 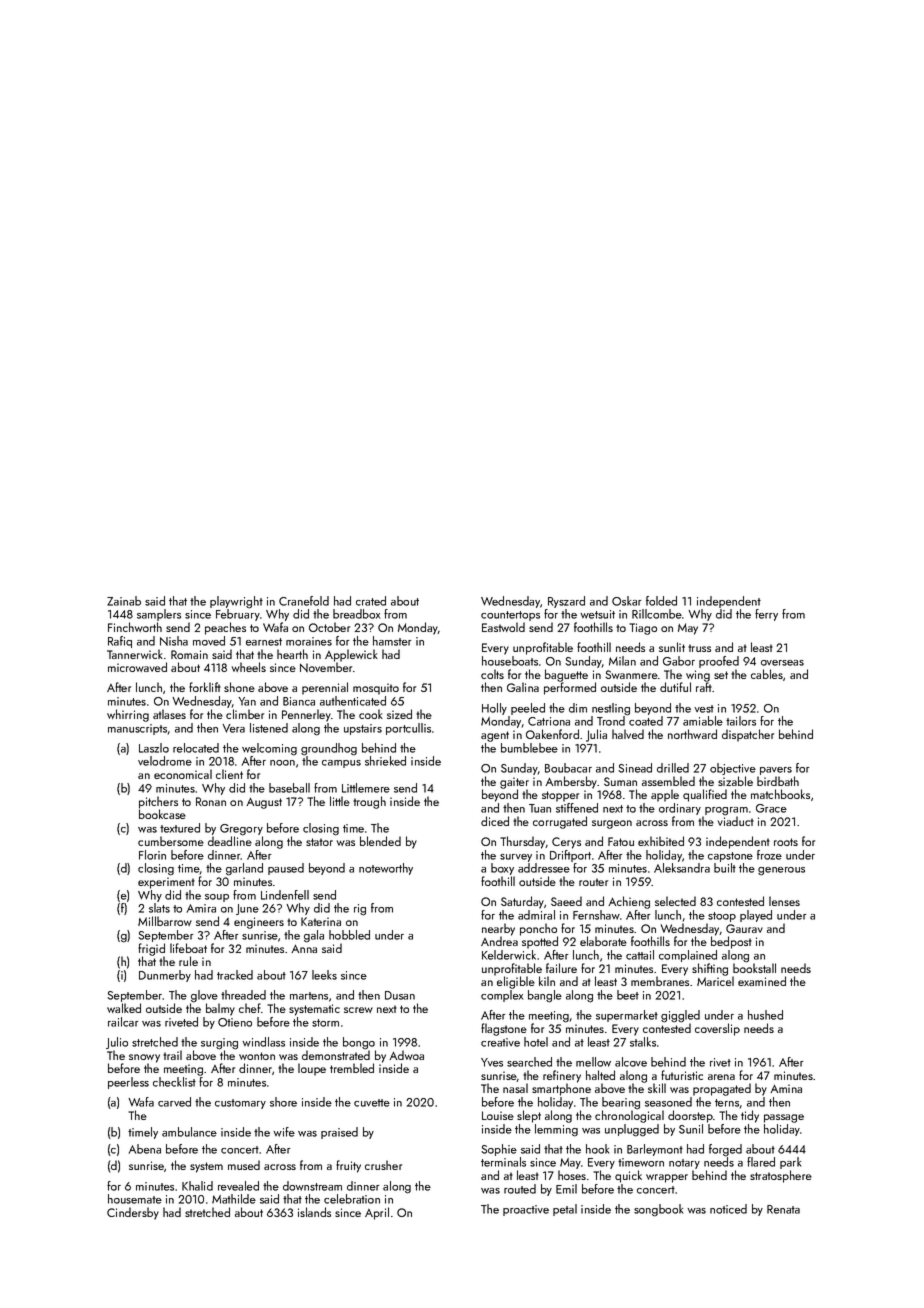 What do you see at coordinates (133, 1213) in the screenshot?
I see `Cindersby` at bounding box center [133, 1213].
